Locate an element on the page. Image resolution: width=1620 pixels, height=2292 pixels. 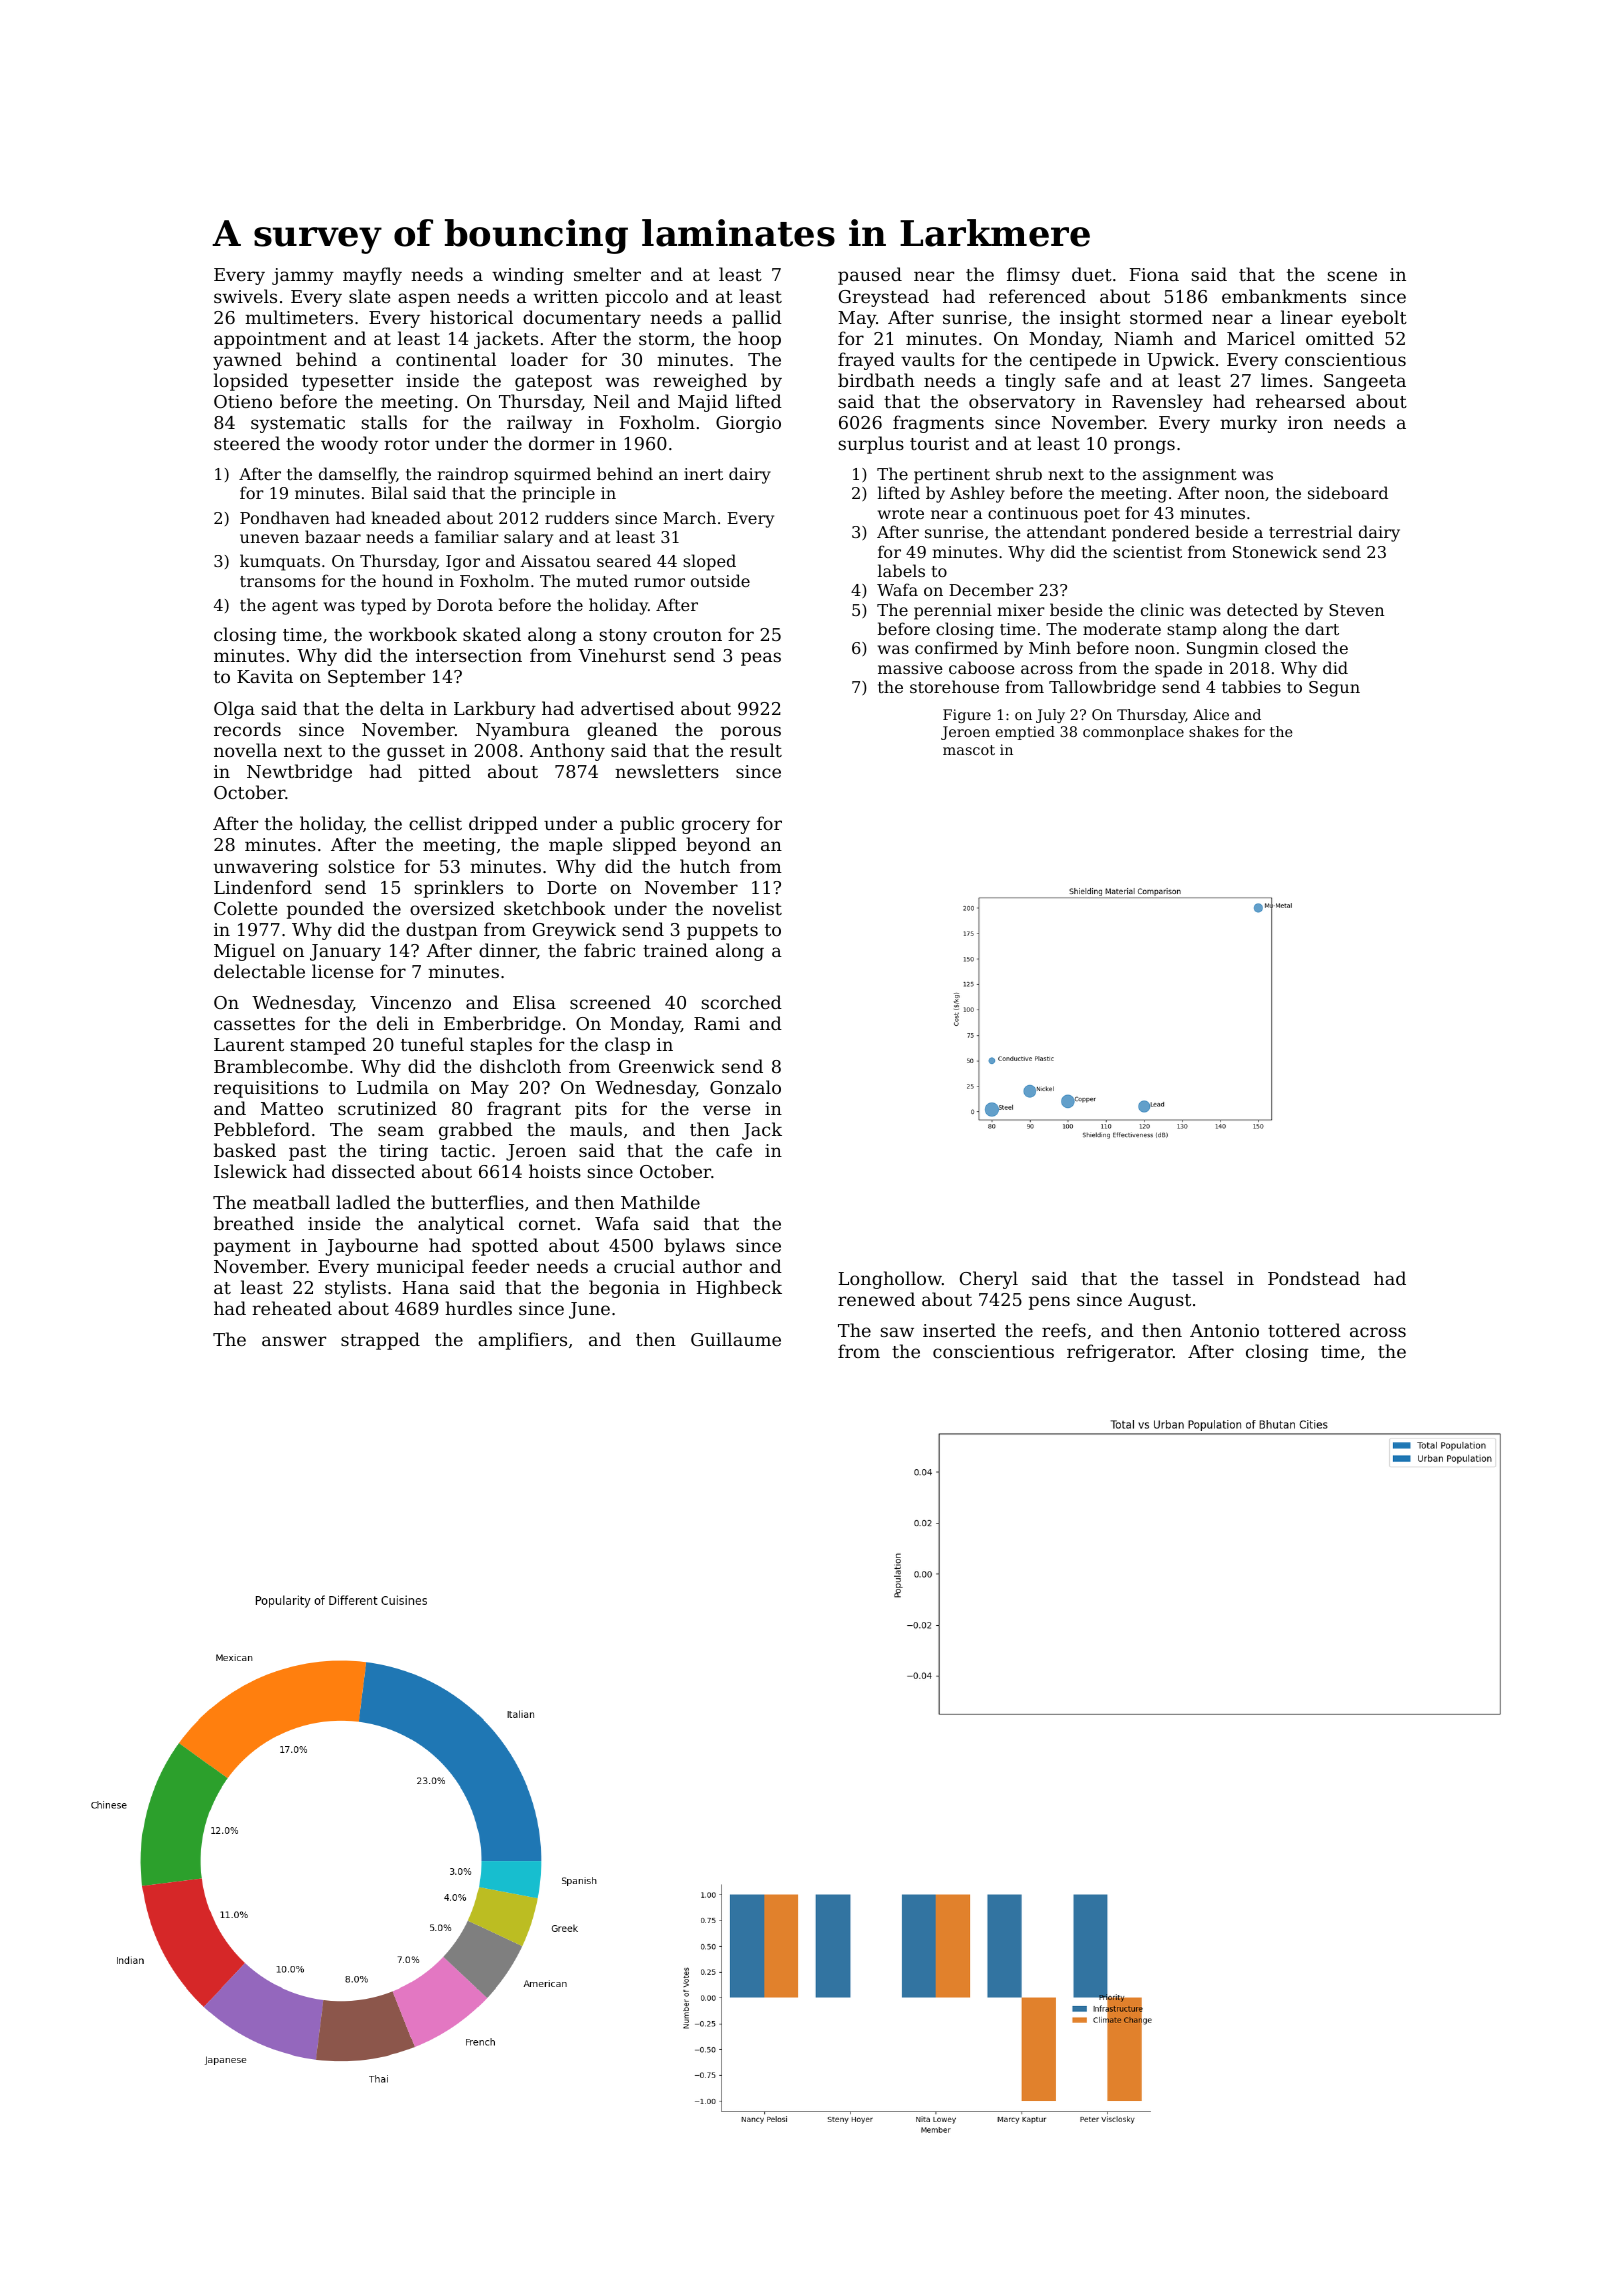
puppets is located at coordinates (722, 932).
